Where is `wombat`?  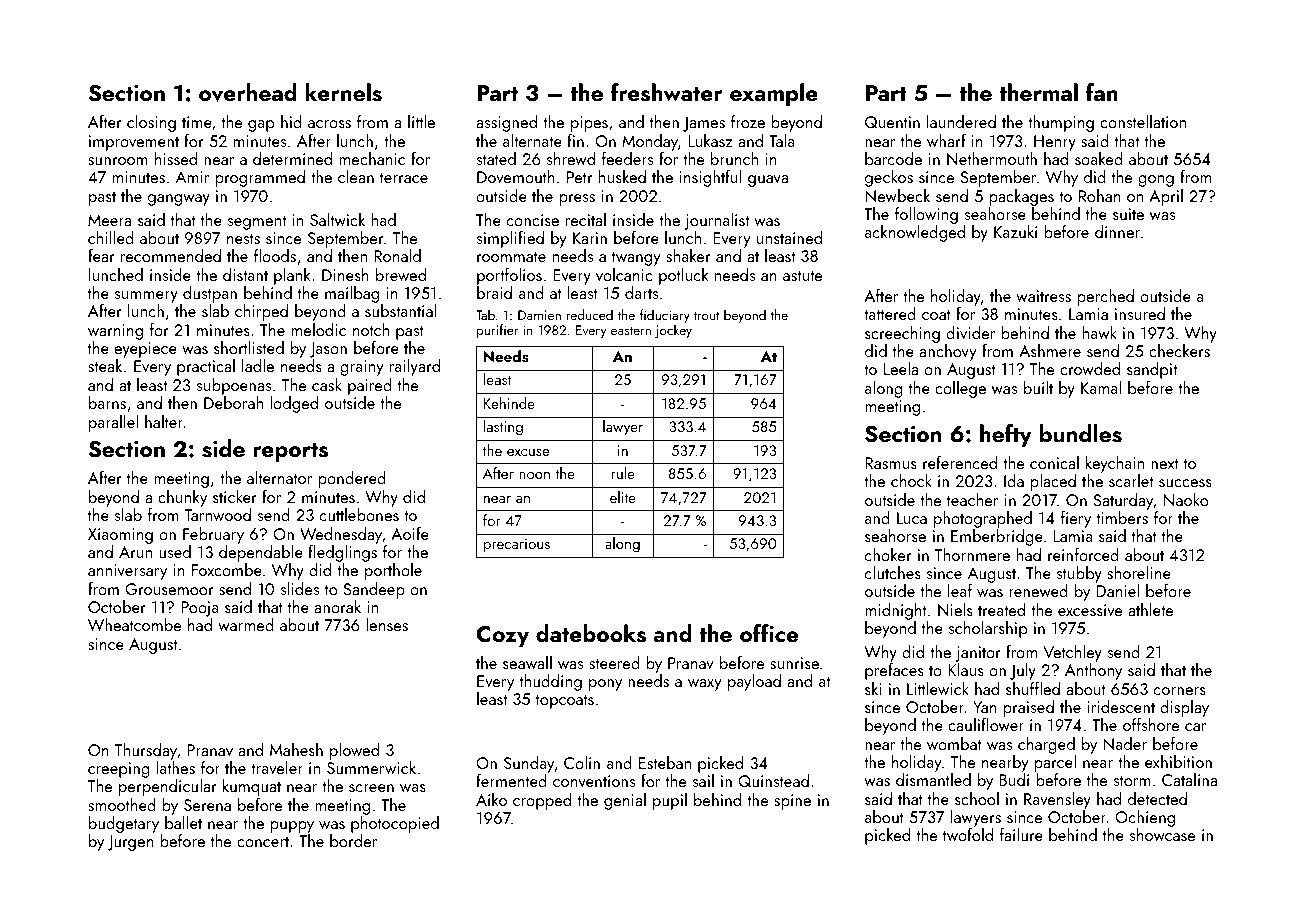
wombat is located at coordinates (954, 743).
